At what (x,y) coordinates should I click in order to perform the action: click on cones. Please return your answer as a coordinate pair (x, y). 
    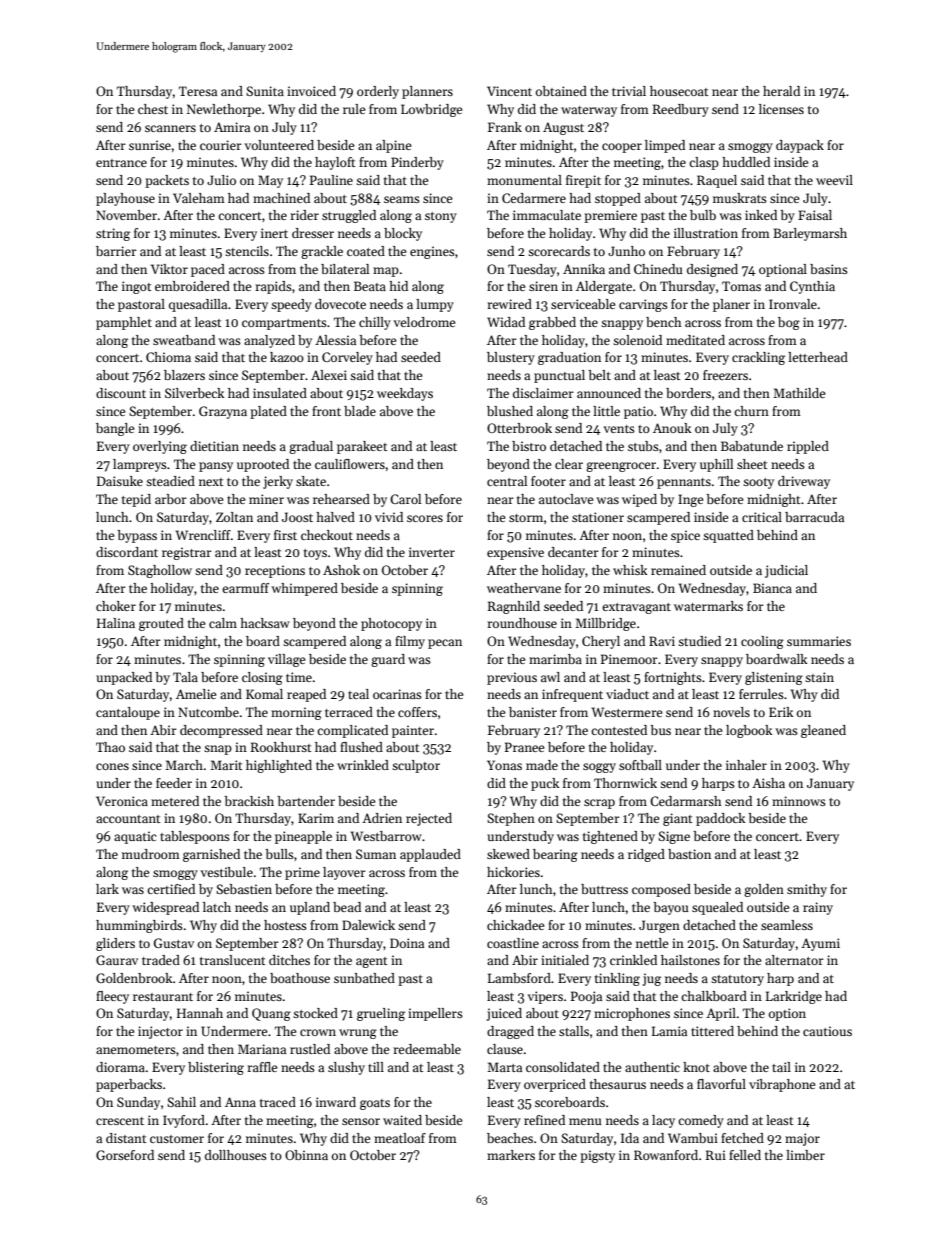
    Looking at the image, I should click on (112, 766).
